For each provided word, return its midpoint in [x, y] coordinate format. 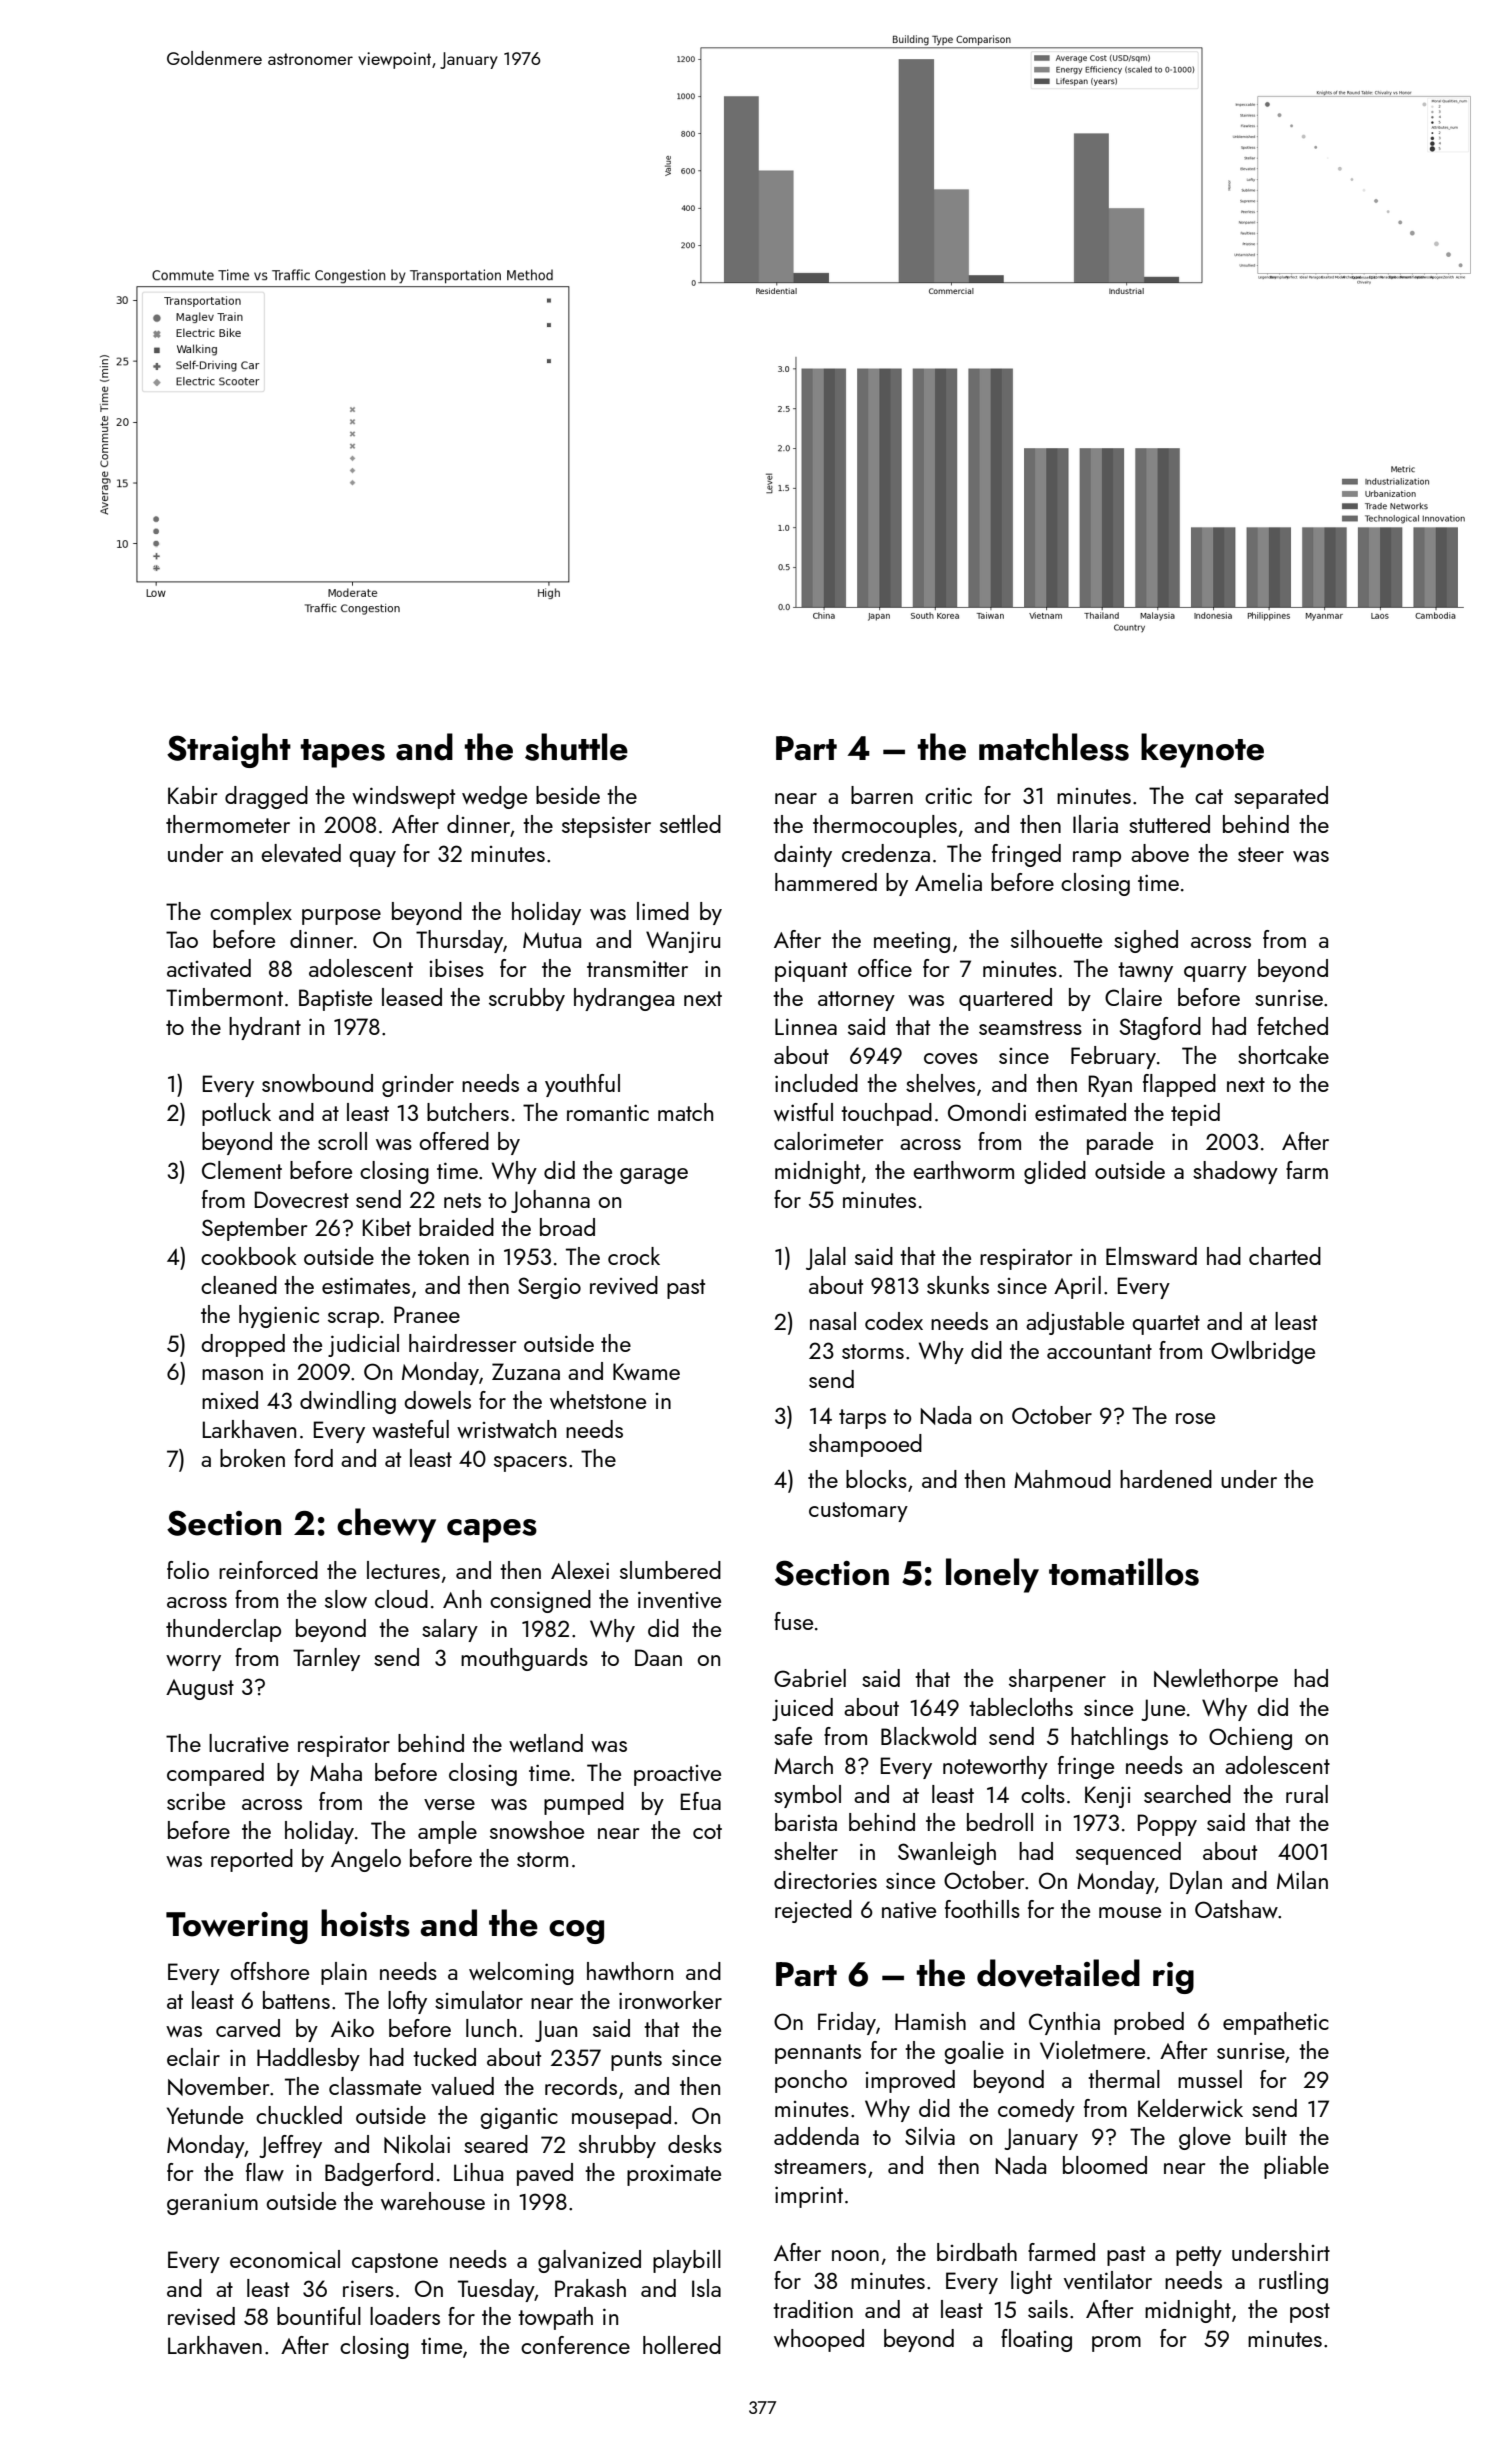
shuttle [576, 747]
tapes [343, 753]
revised [201, 2316]
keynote [1202, 750]
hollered [682, 2345]
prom [1116, 2344]
